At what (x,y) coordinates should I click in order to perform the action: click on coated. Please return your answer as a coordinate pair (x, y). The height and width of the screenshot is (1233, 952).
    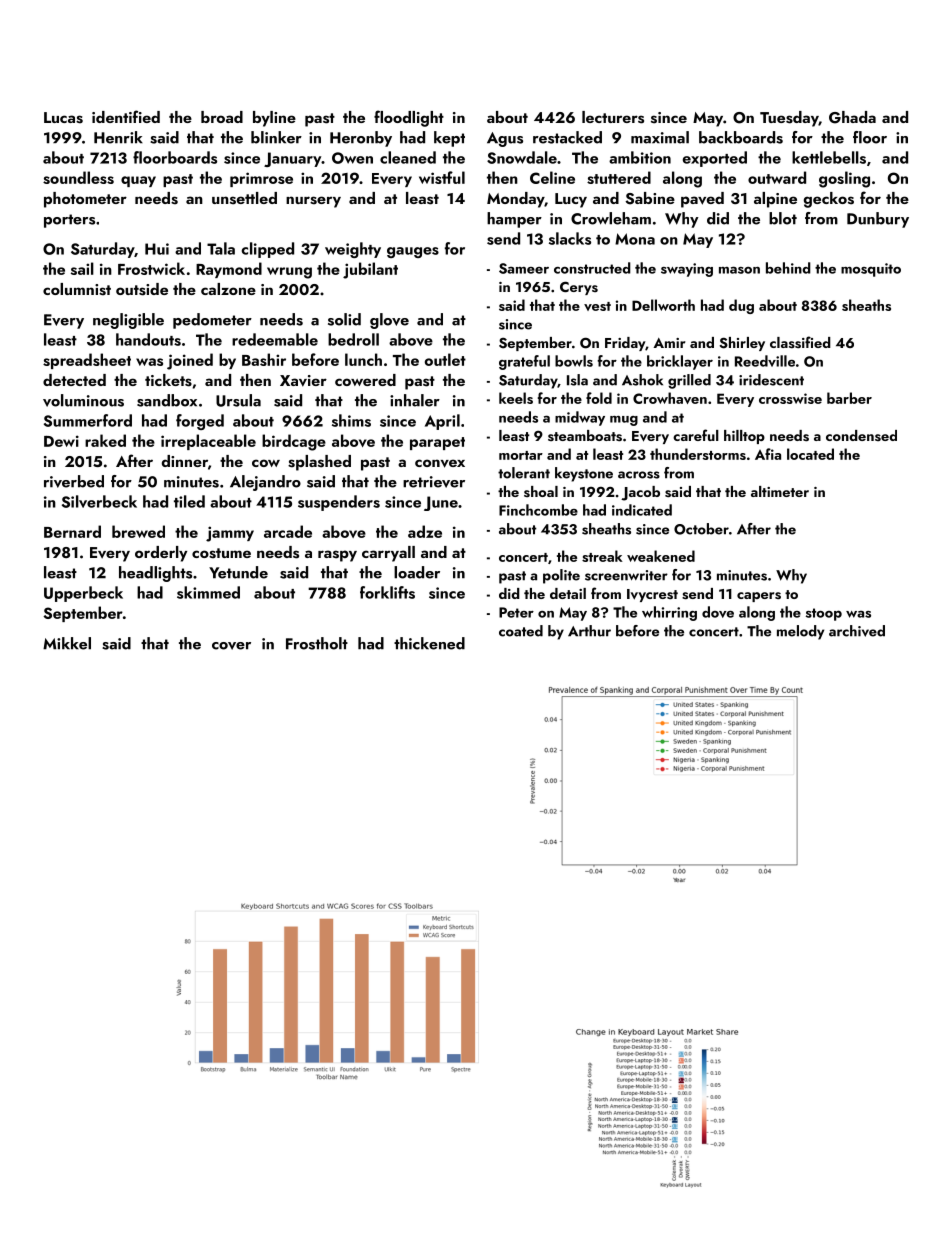
    Looking at the image, I should click on (521, 631).
